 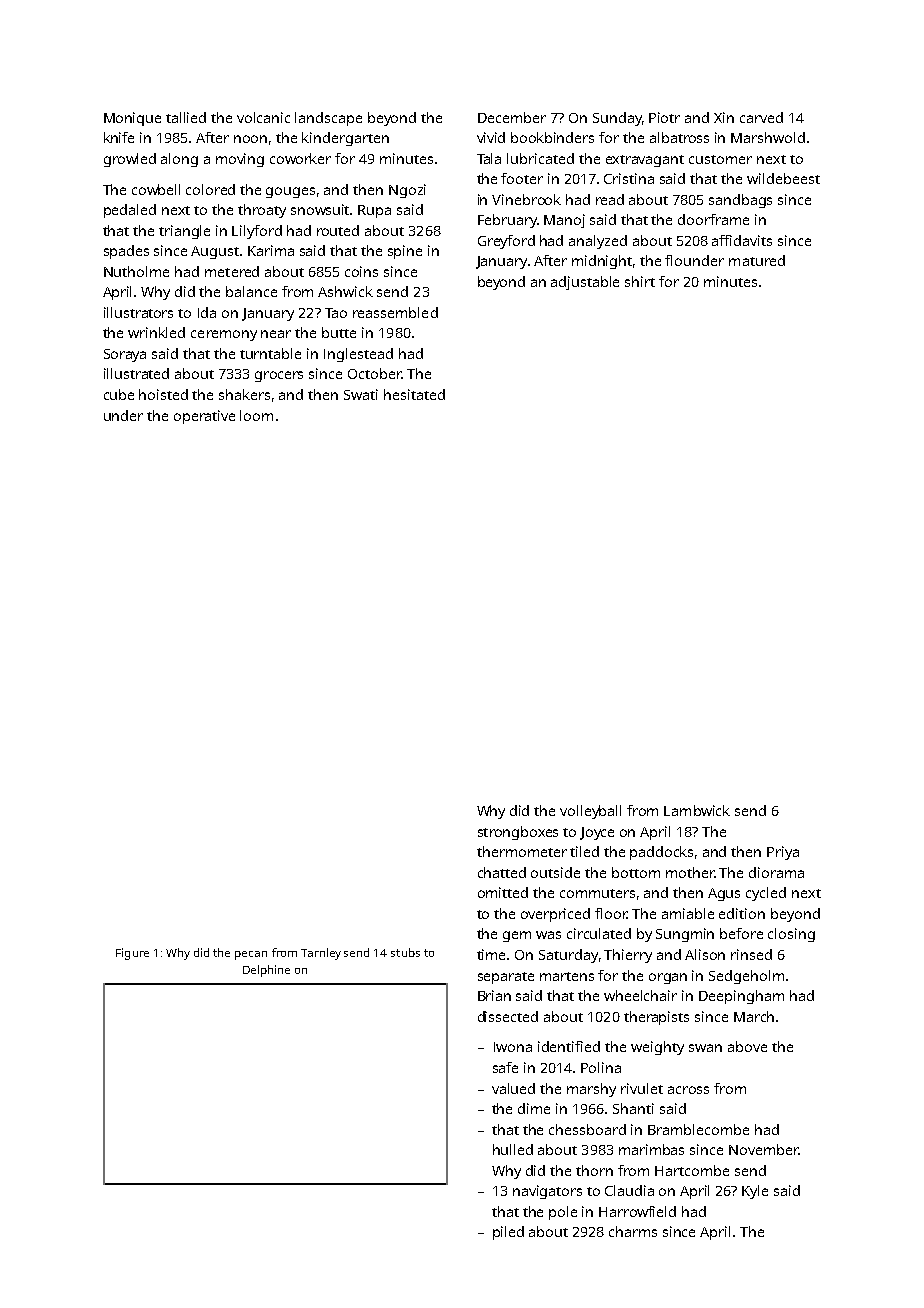 What do you see at coordinates (256, 415) in the document?
I see `loom` at bounding box center [256, 415].
